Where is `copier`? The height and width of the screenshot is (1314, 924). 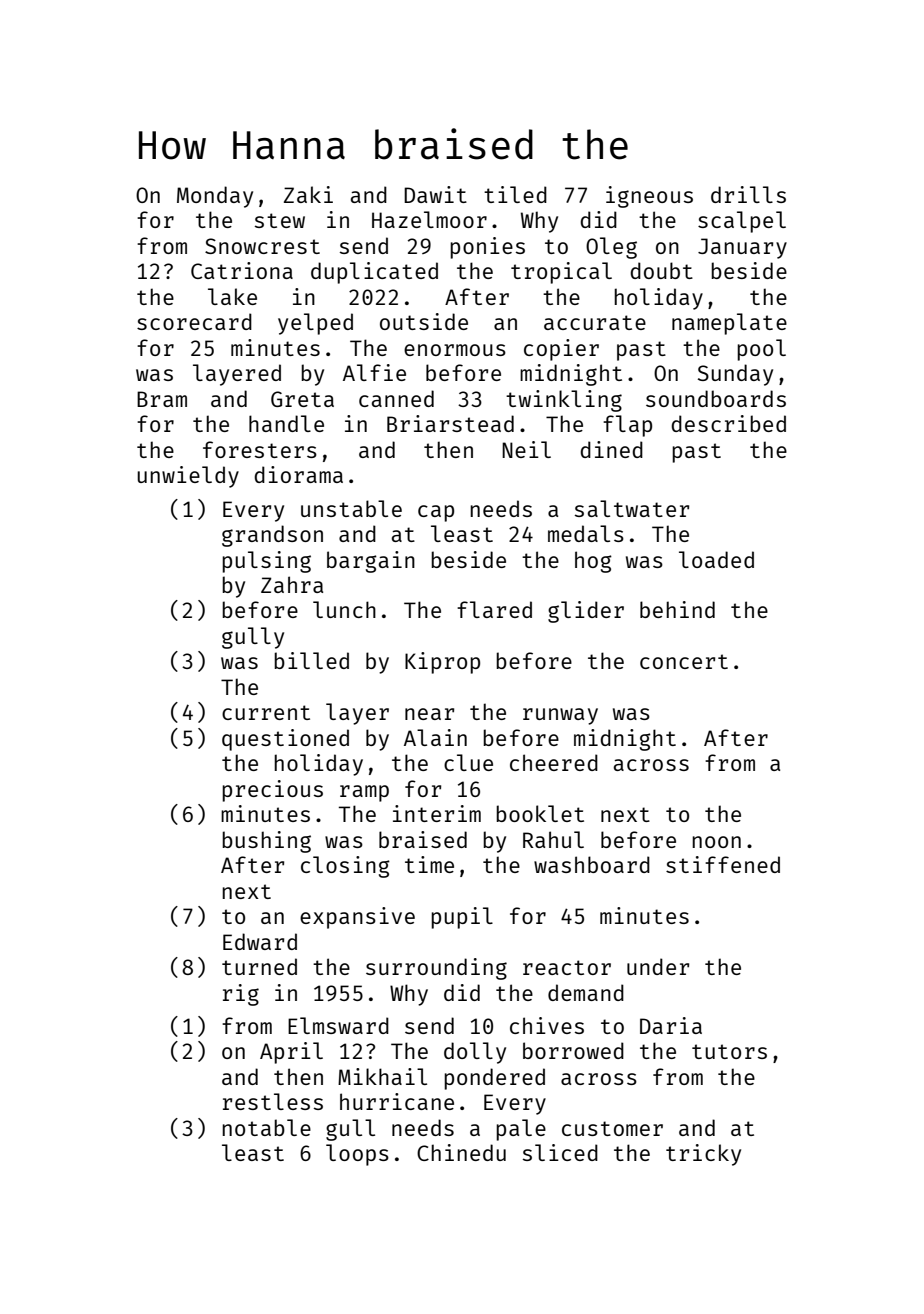
copier is located at coordinates (561, 350).
